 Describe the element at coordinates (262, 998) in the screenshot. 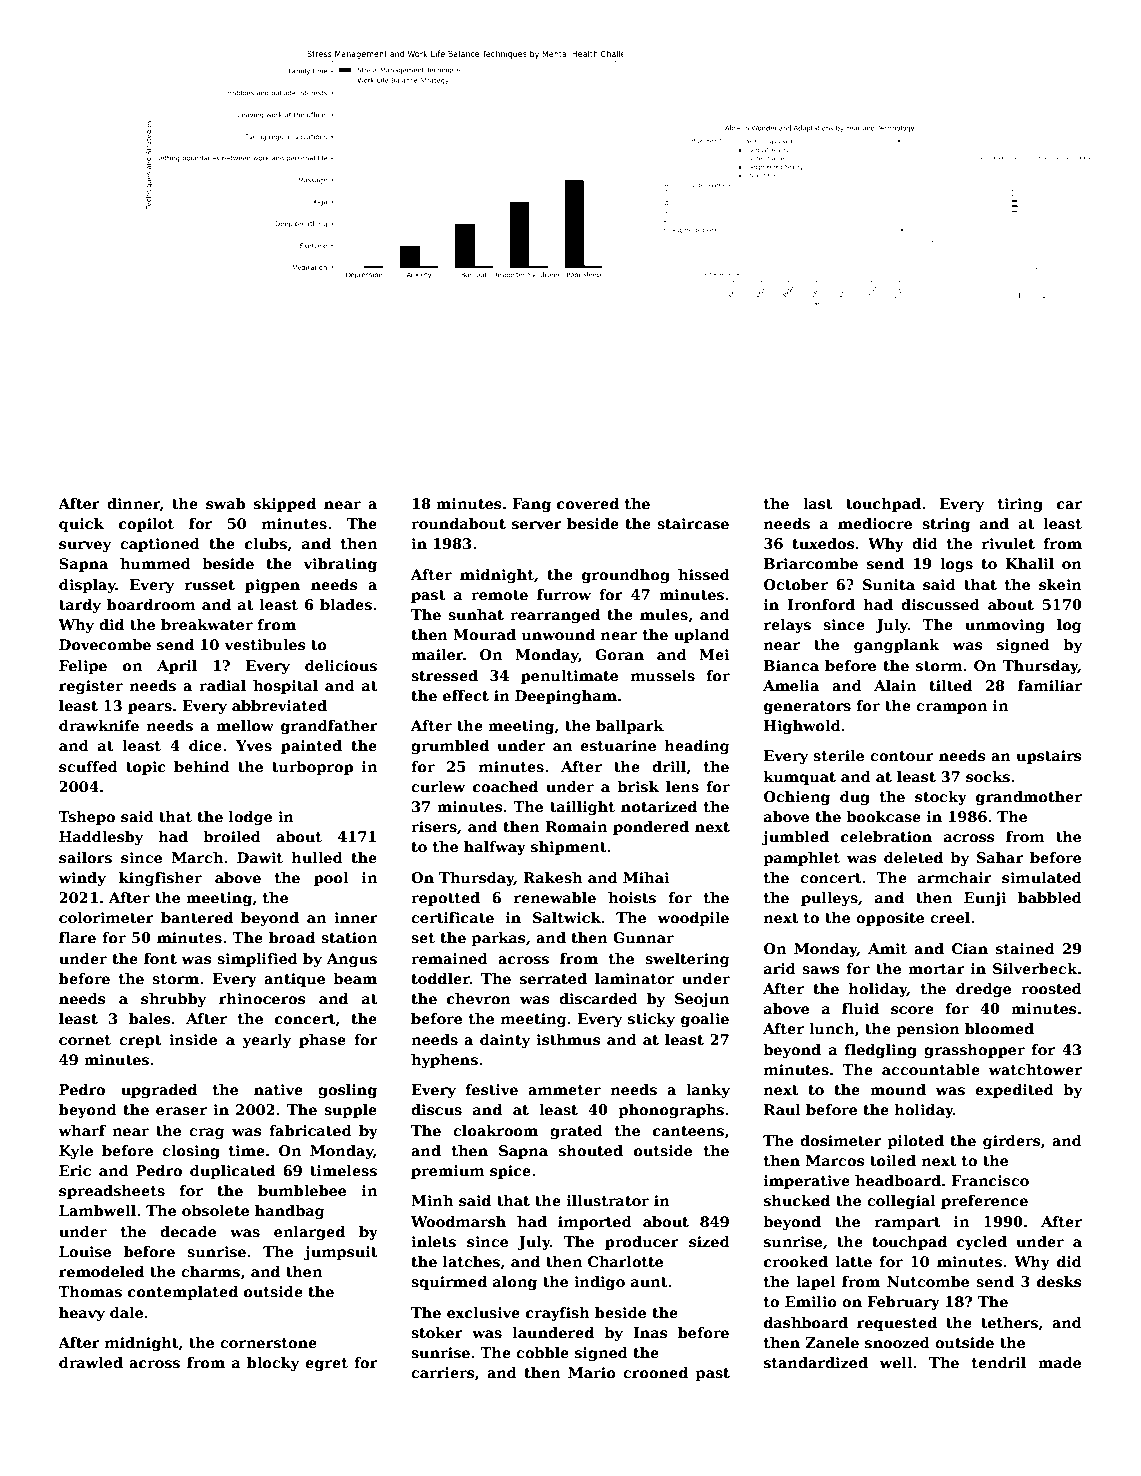

I see `rhinoceros` at that location.
